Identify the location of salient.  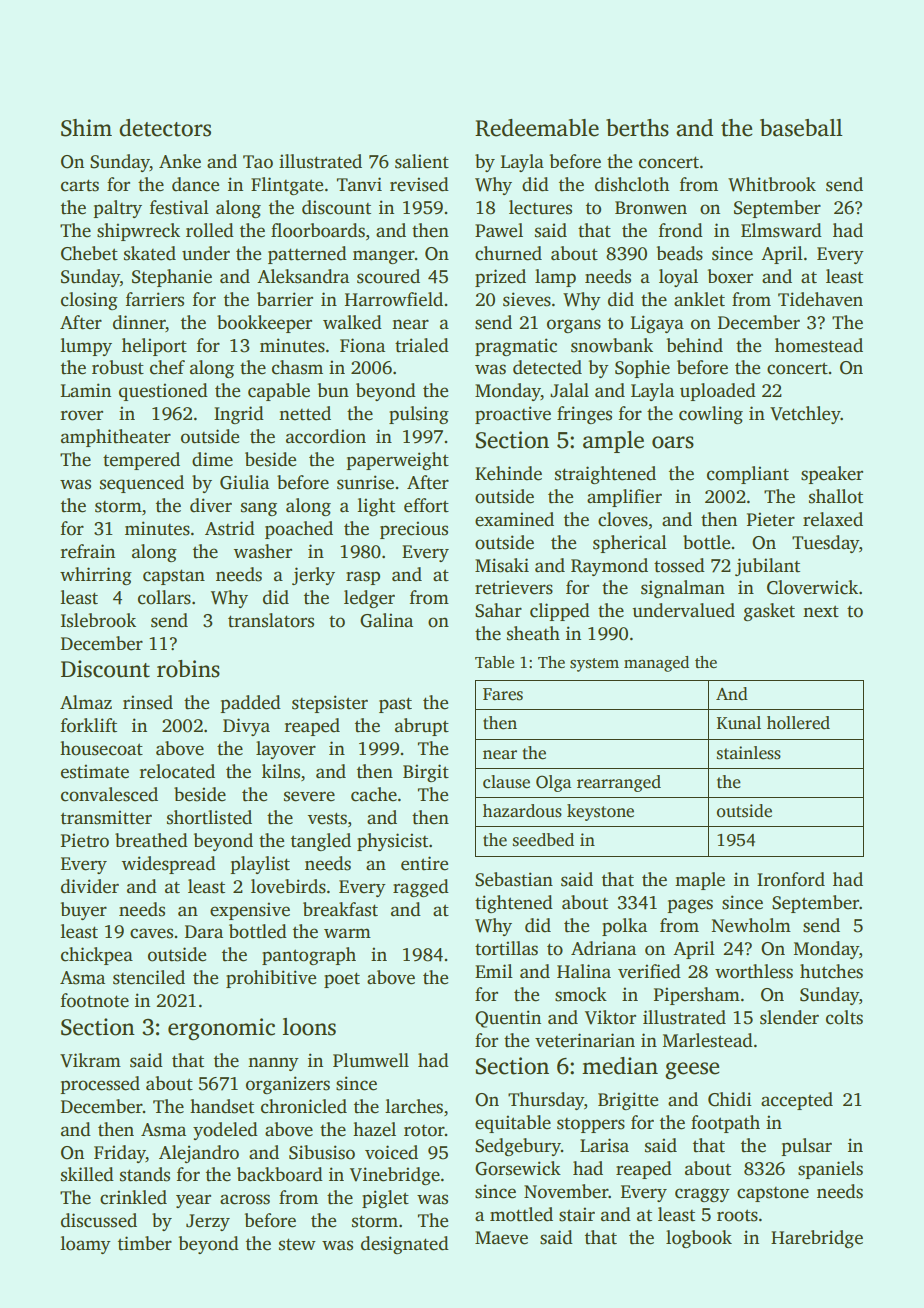
(422, 161).
